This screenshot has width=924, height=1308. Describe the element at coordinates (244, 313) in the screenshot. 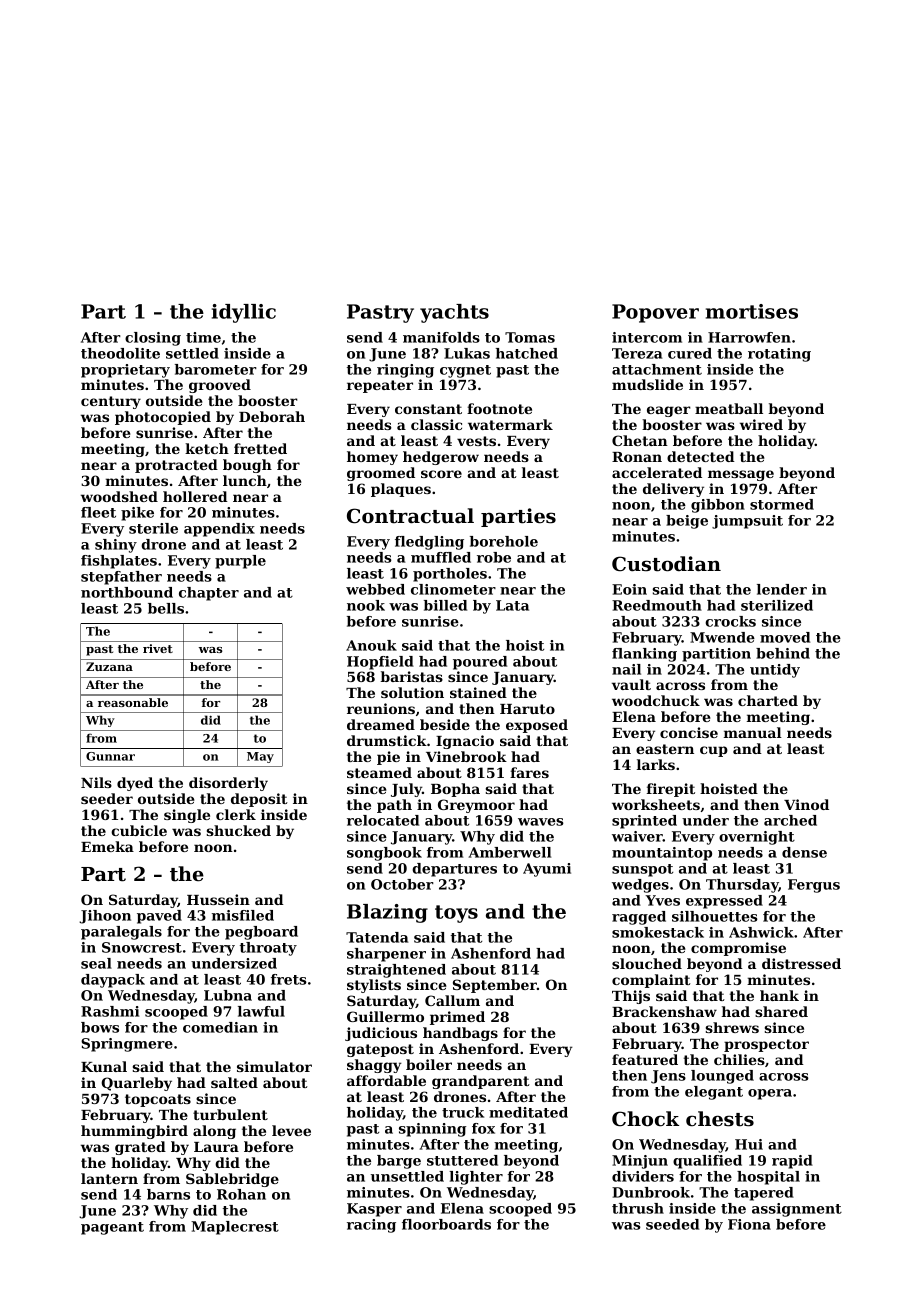

I see `idyllic` at that location.
